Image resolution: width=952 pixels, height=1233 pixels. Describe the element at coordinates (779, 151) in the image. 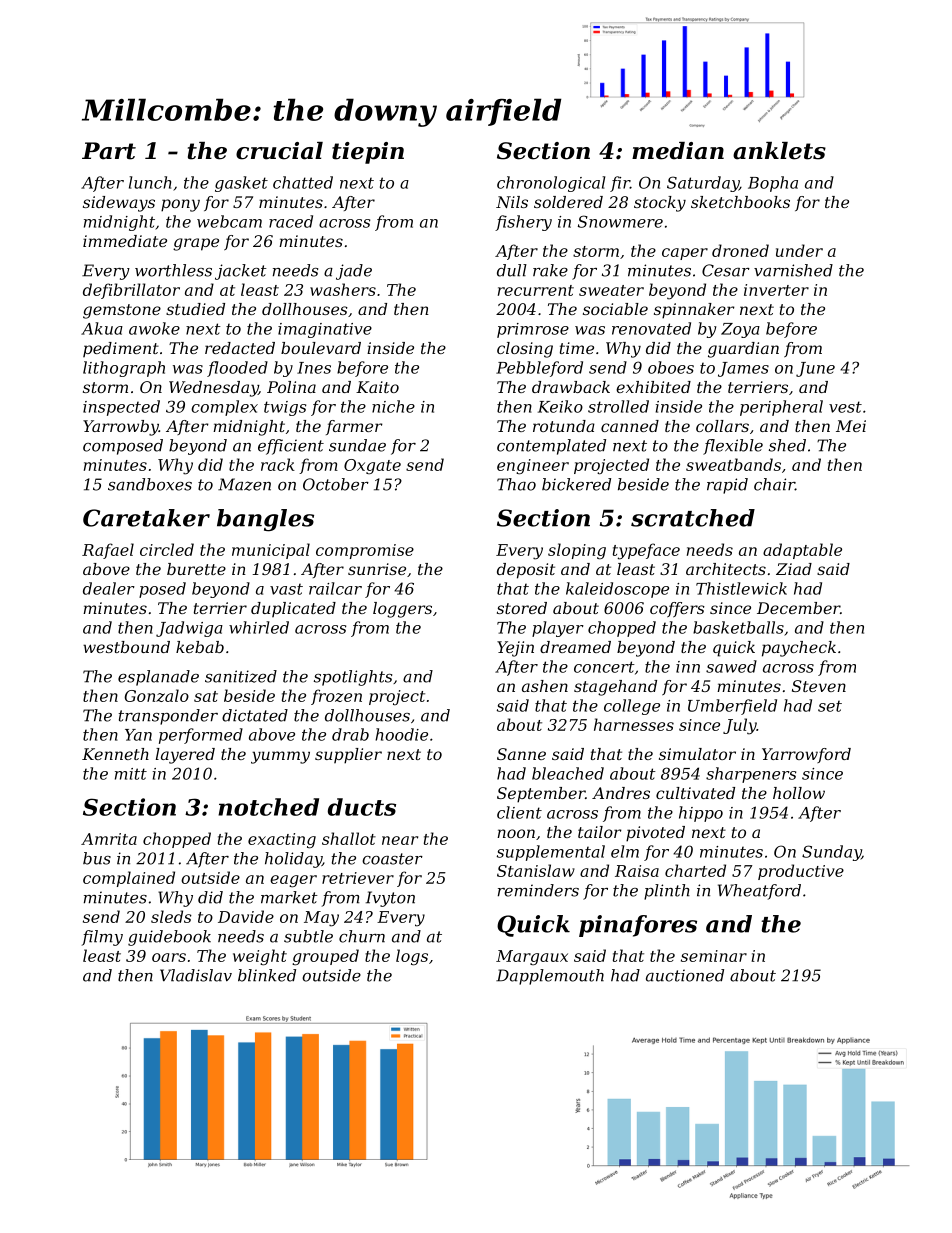

I see `anklets` at that location.
